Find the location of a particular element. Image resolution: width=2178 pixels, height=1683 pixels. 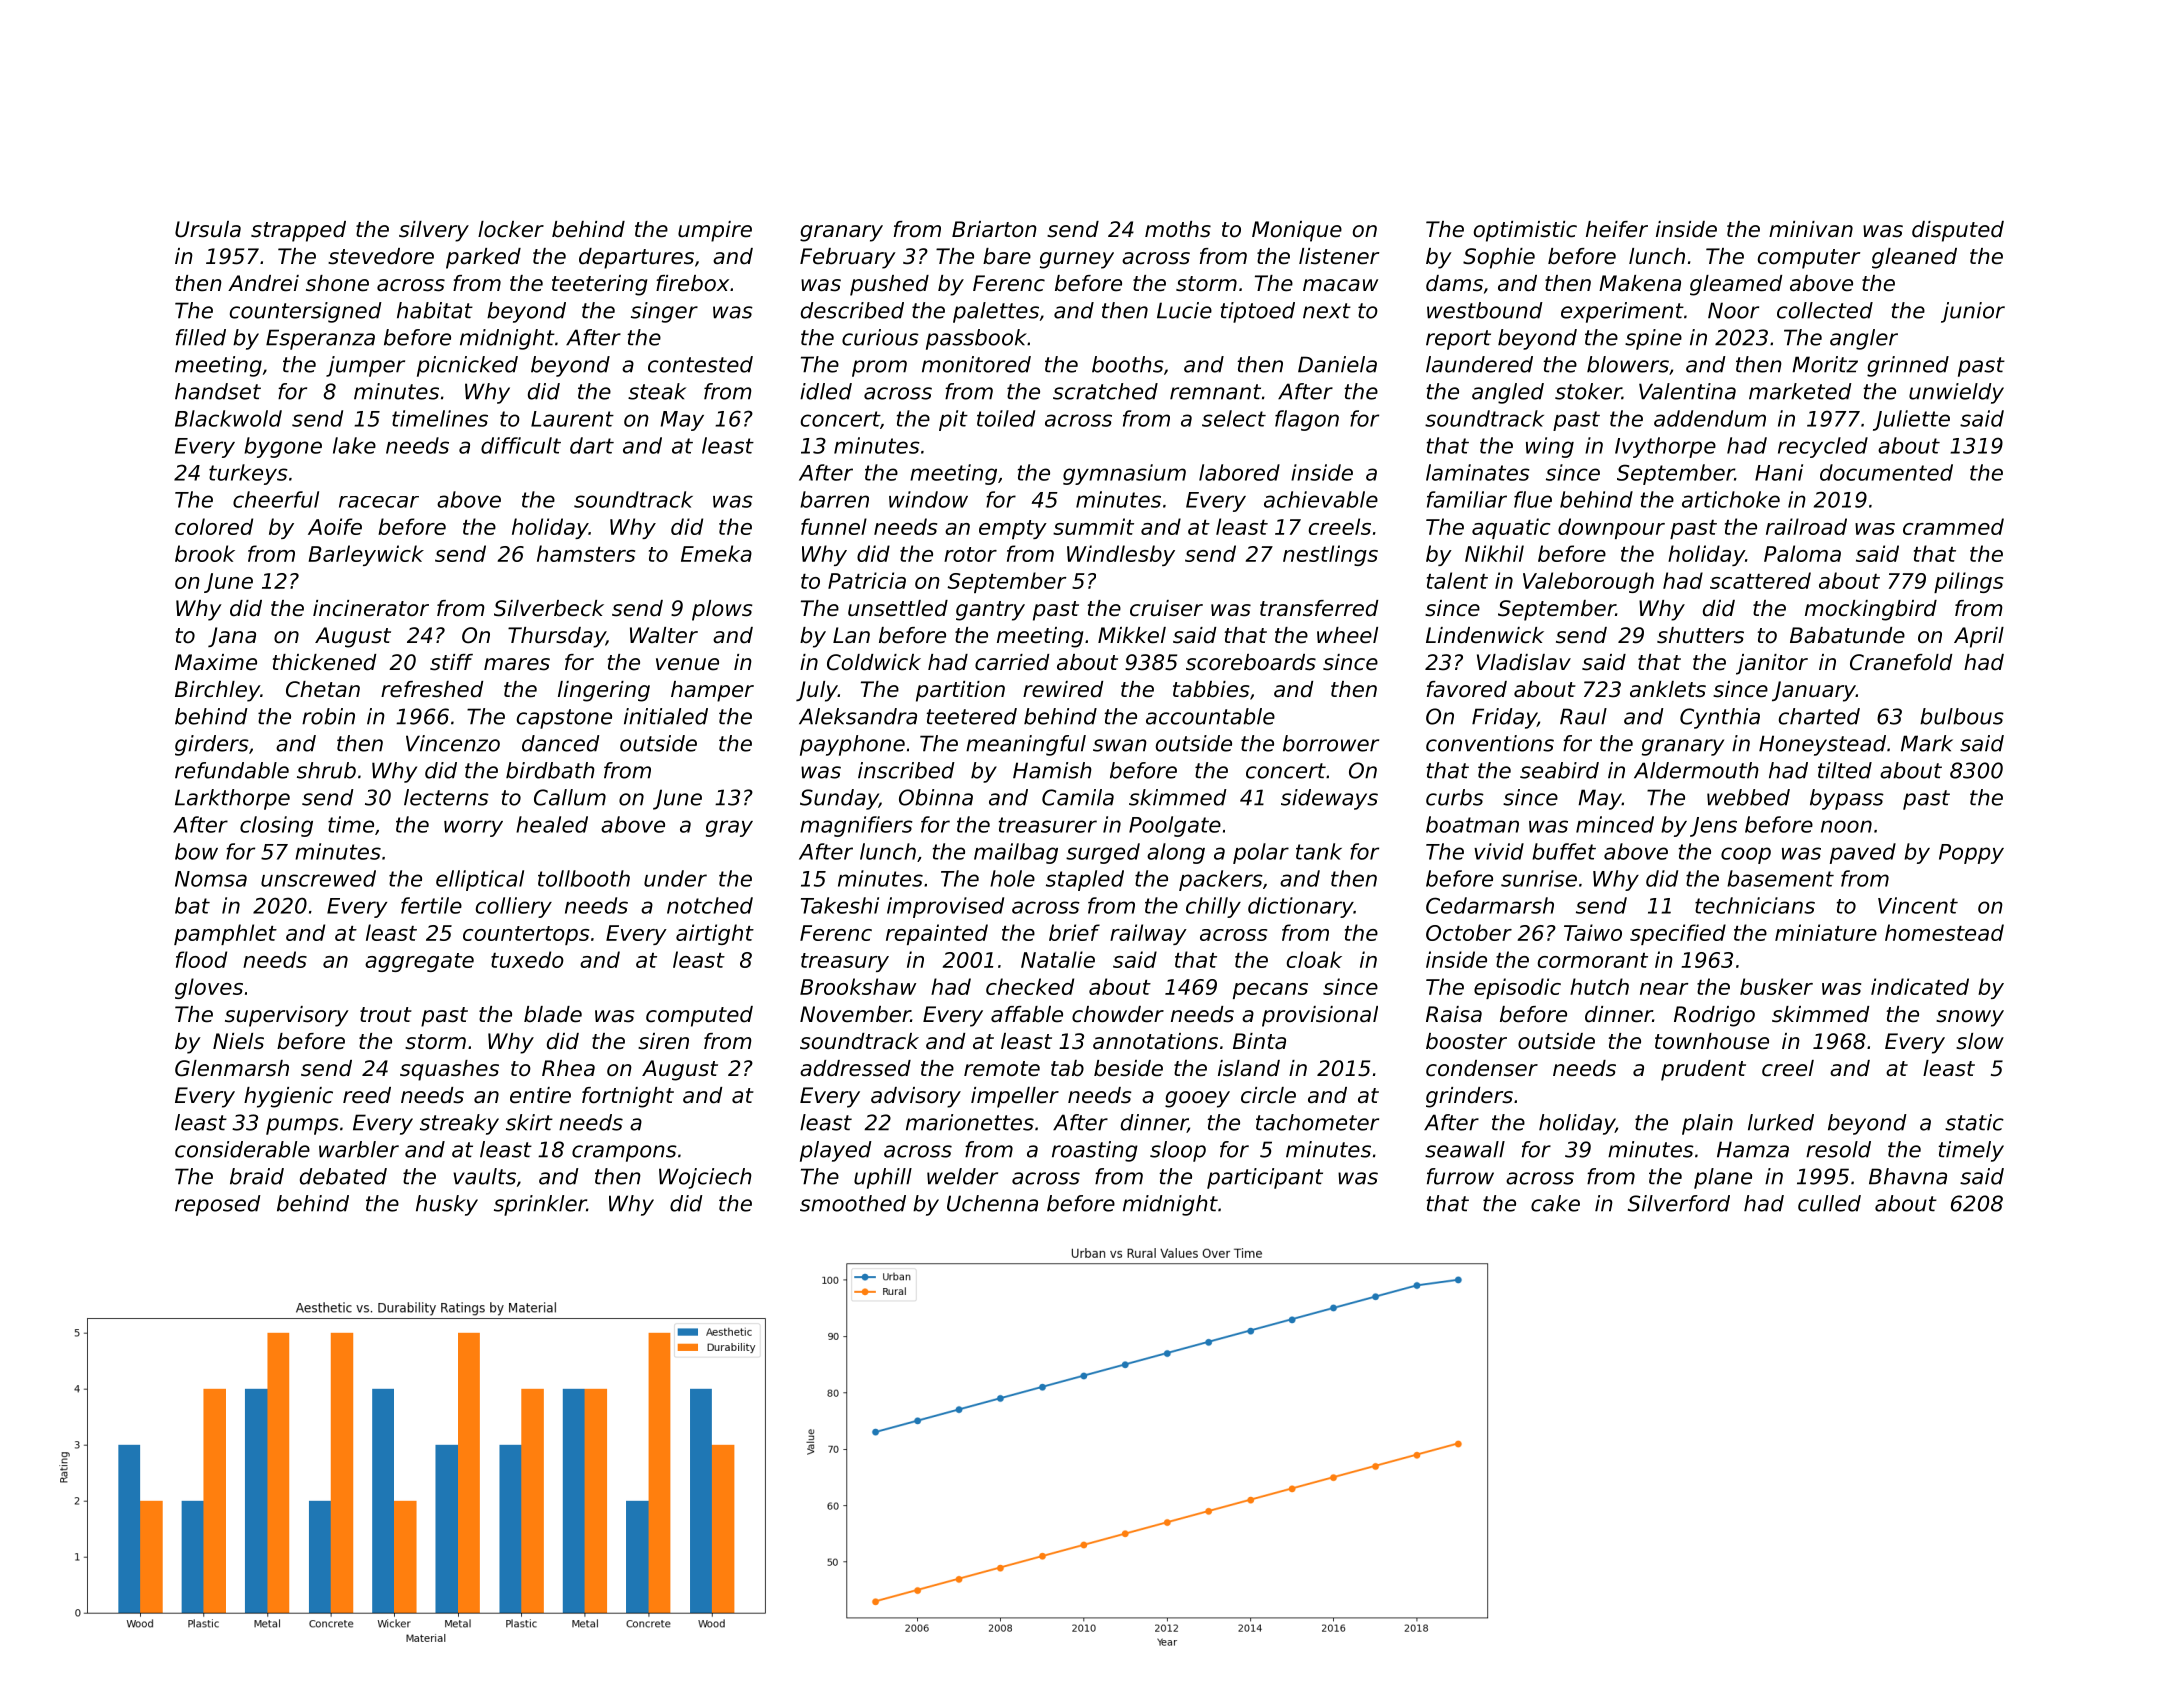

dictionary is located at coordinates (1301, 907).
